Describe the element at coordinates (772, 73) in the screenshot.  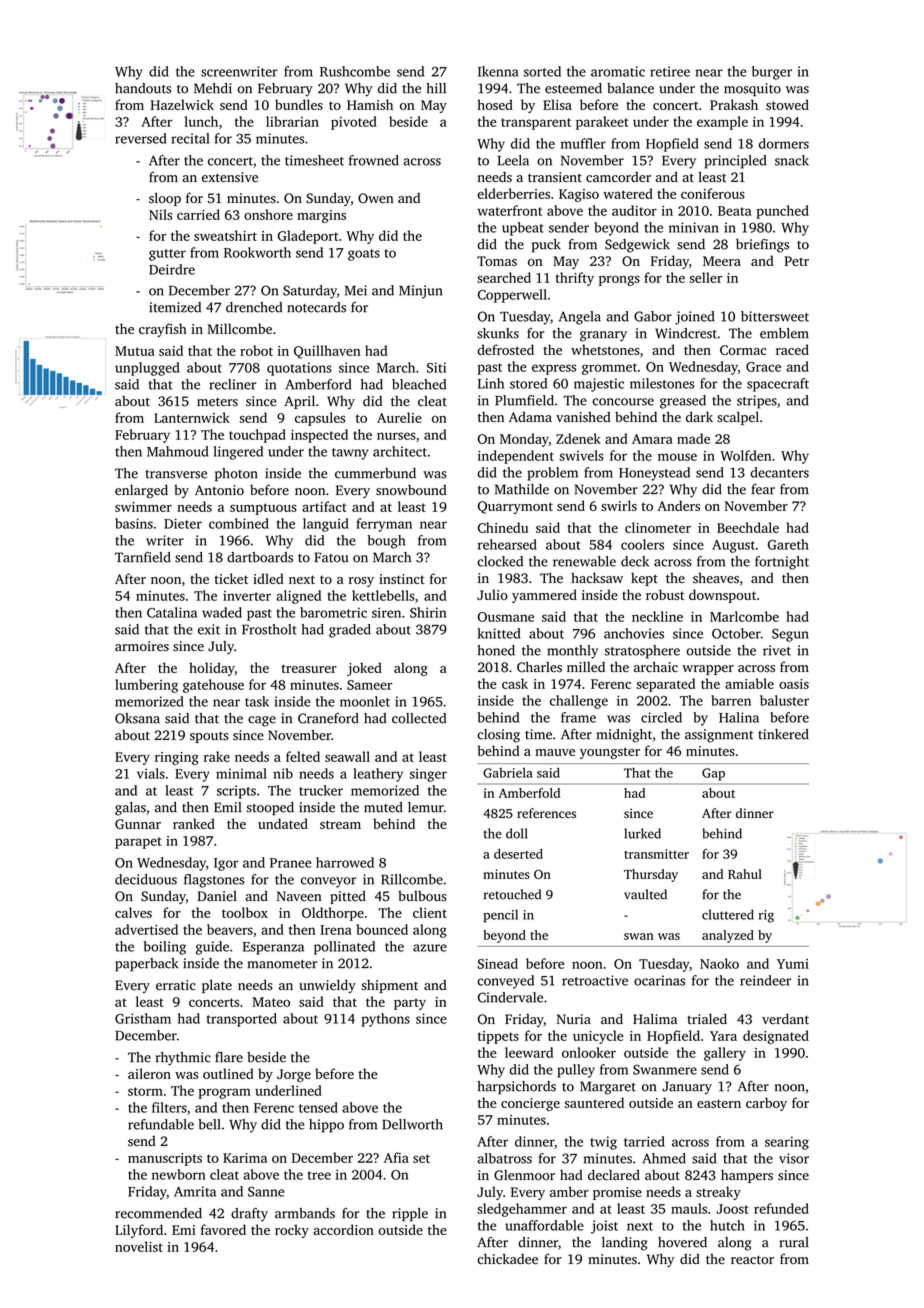
I see `burger` at that location.
